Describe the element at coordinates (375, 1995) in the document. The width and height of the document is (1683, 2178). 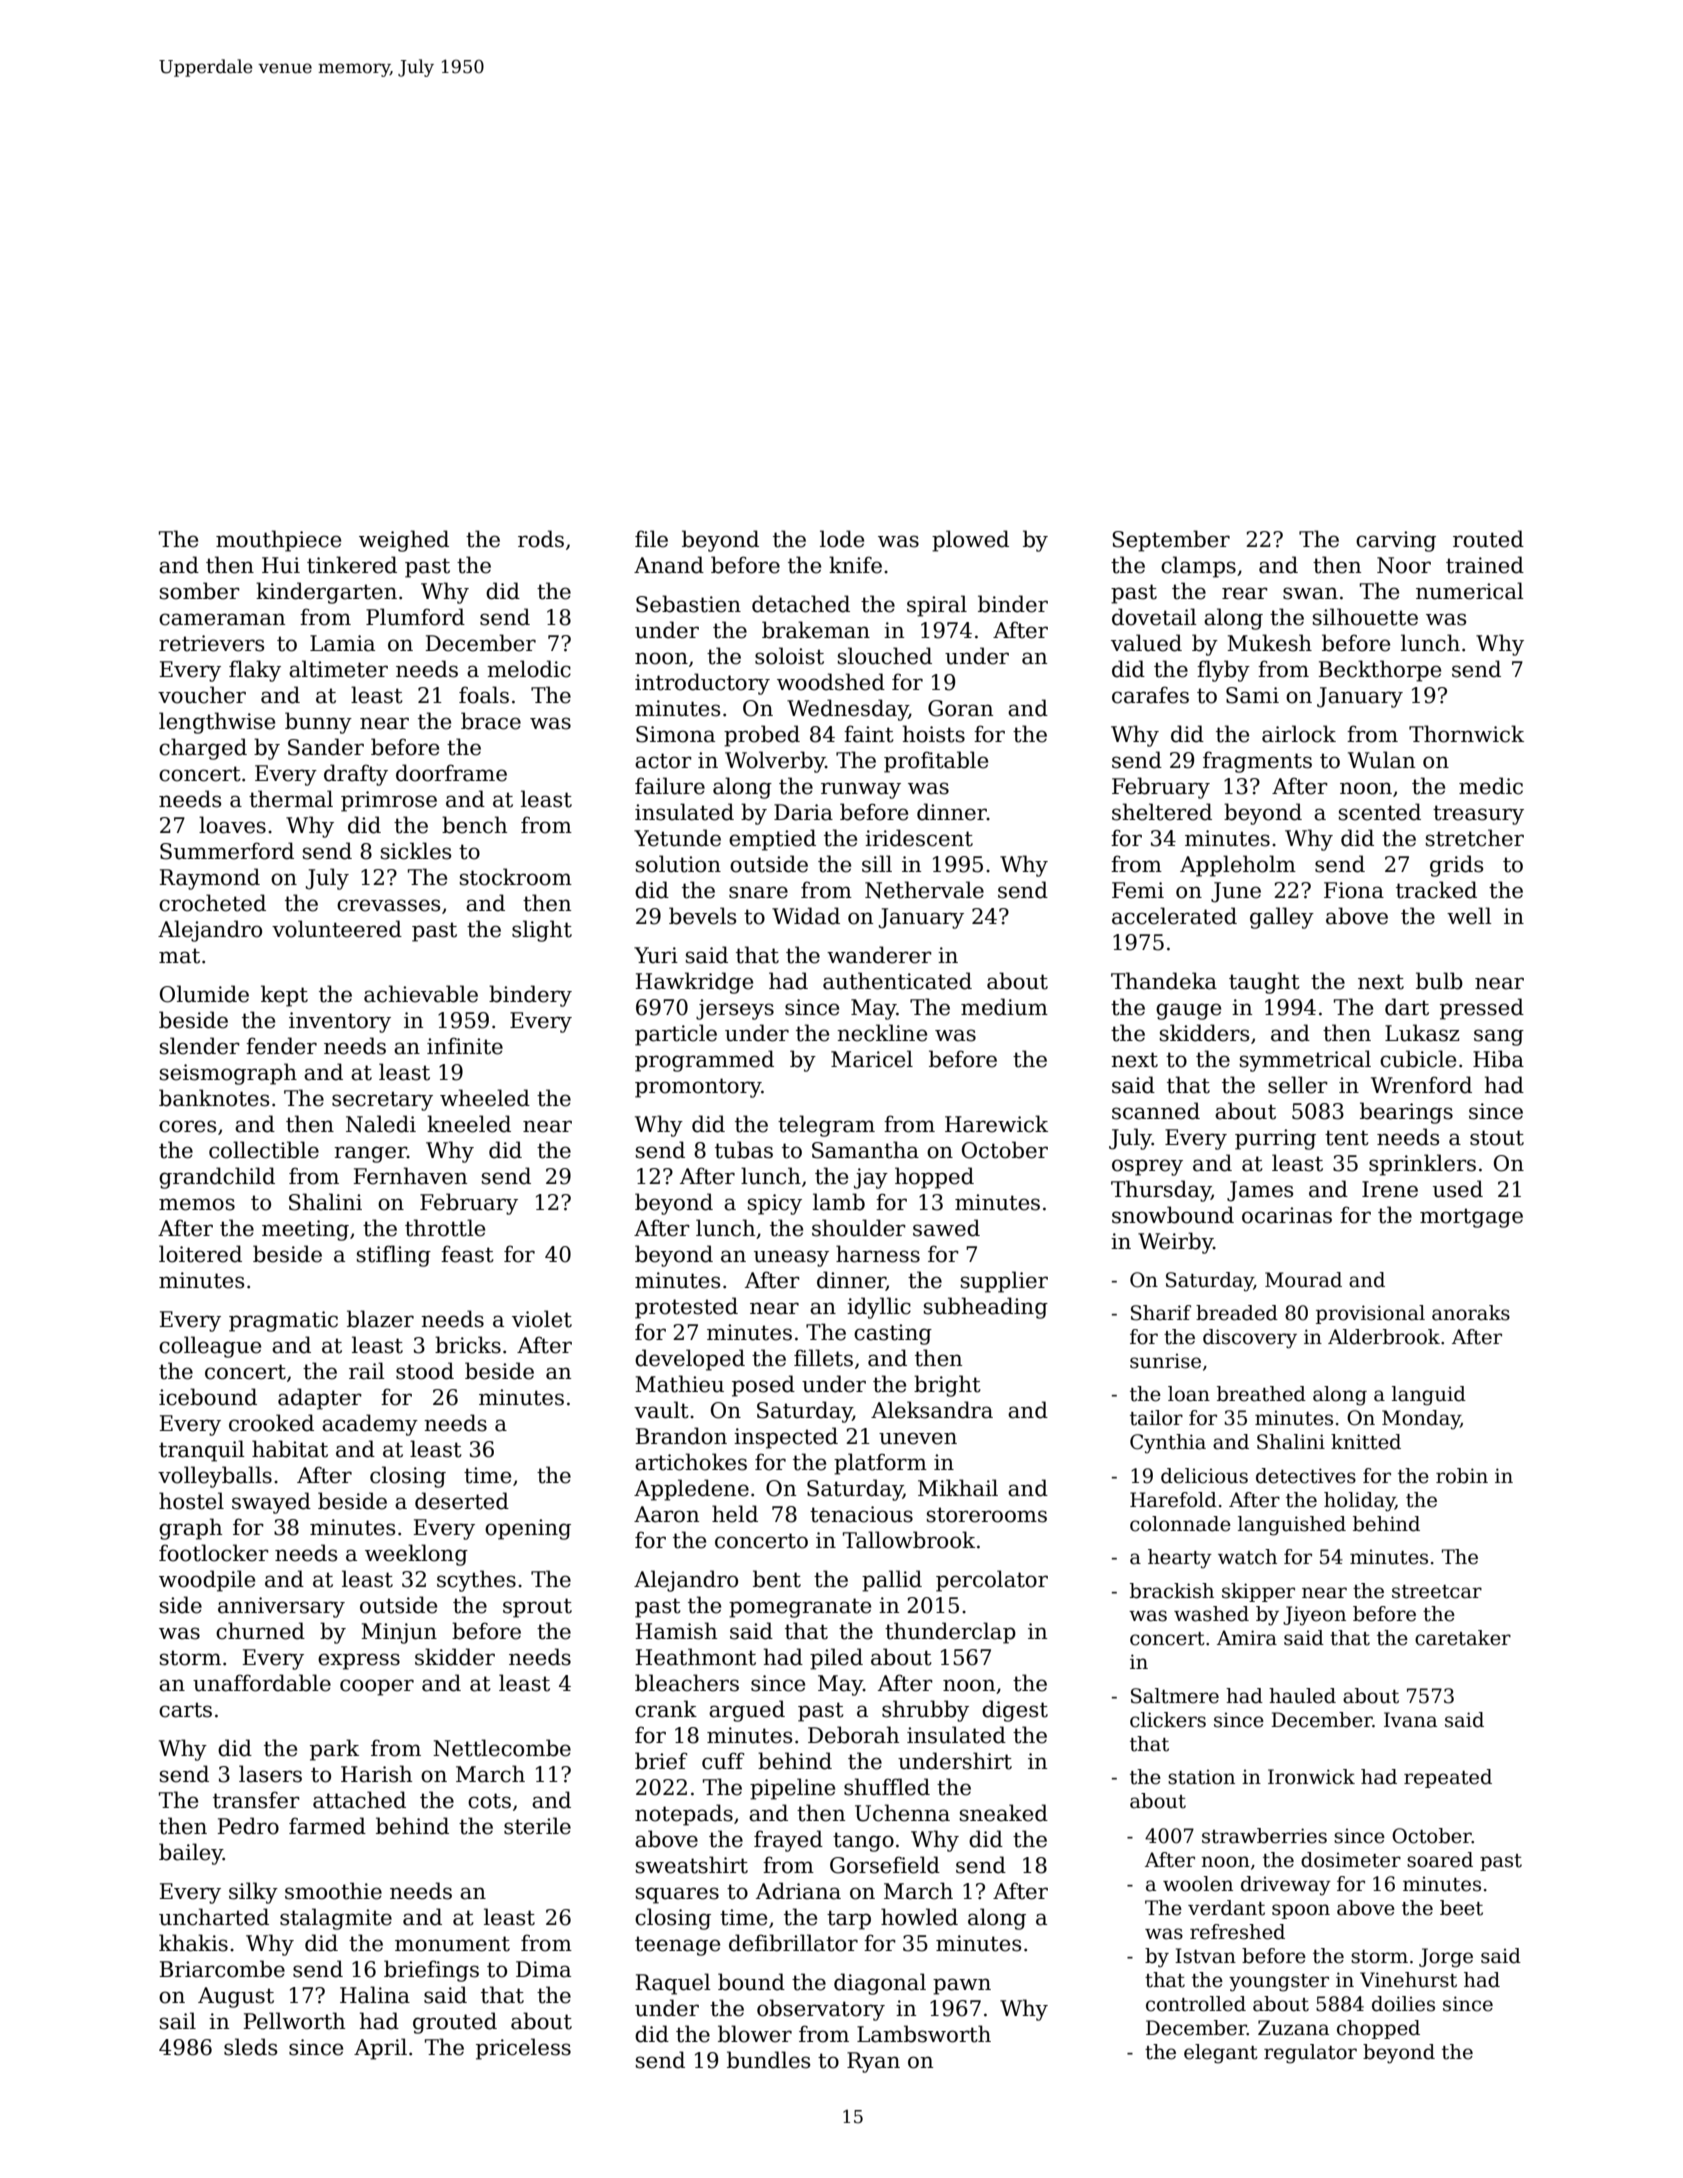
I see `Halina` at that location.
